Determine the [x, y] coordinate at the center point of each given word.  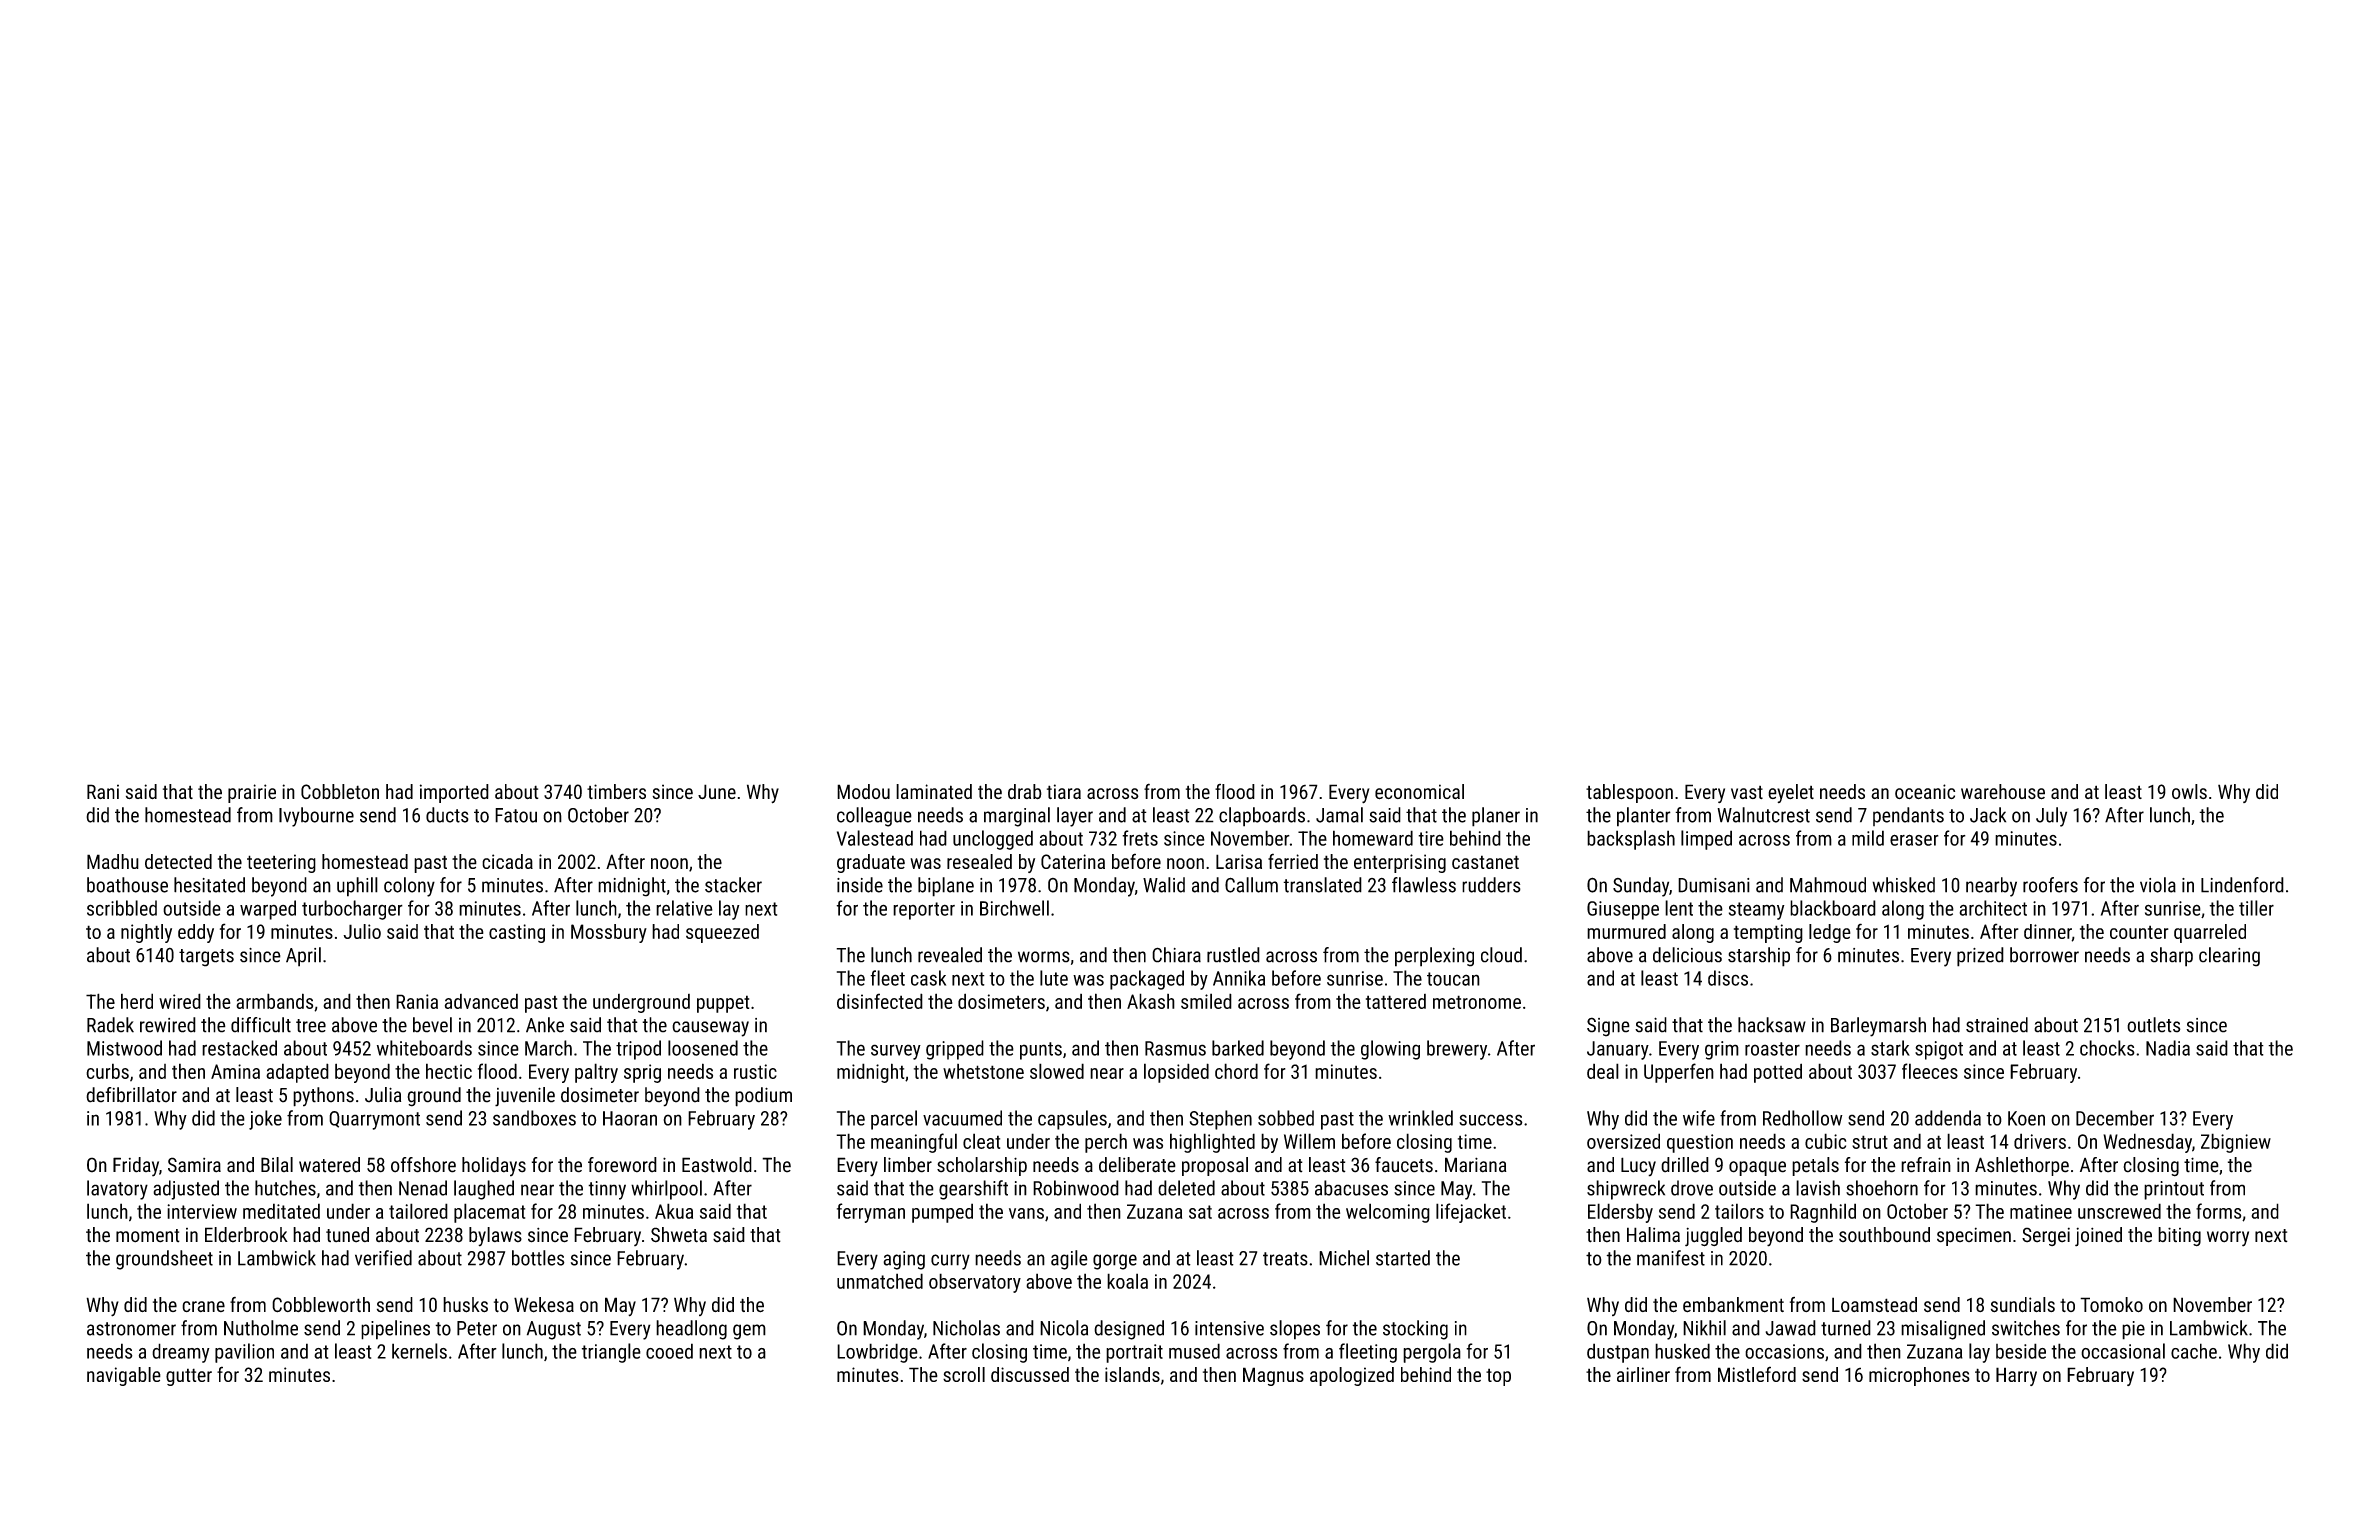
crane [203, 1306]
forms [2218, 1211]
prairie [252, 793]
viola [2158, 885]
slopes [1295, 1330]
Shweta [679, 1235]
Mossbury [609, 933]
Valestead [875, 838]
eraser [1914, 840]
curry [950, 1262]
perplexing [1434, 957]
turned [1846, 1328]
